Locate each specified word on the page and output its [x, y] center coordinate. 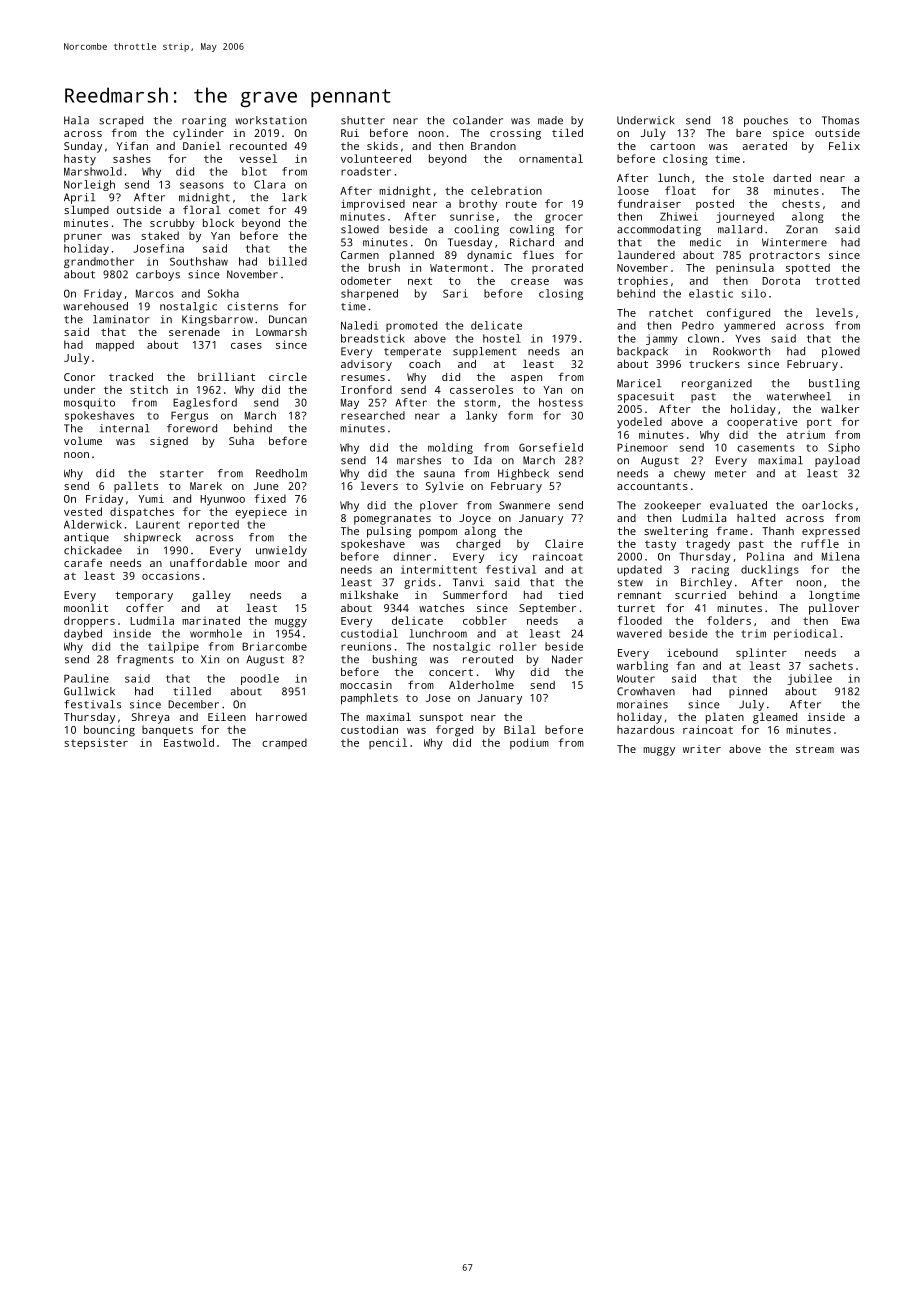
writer [702, 749]
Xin [210, 659]
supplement [485, 352]
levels [834, 312]
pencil [388, 743]
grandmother [99, 262]
